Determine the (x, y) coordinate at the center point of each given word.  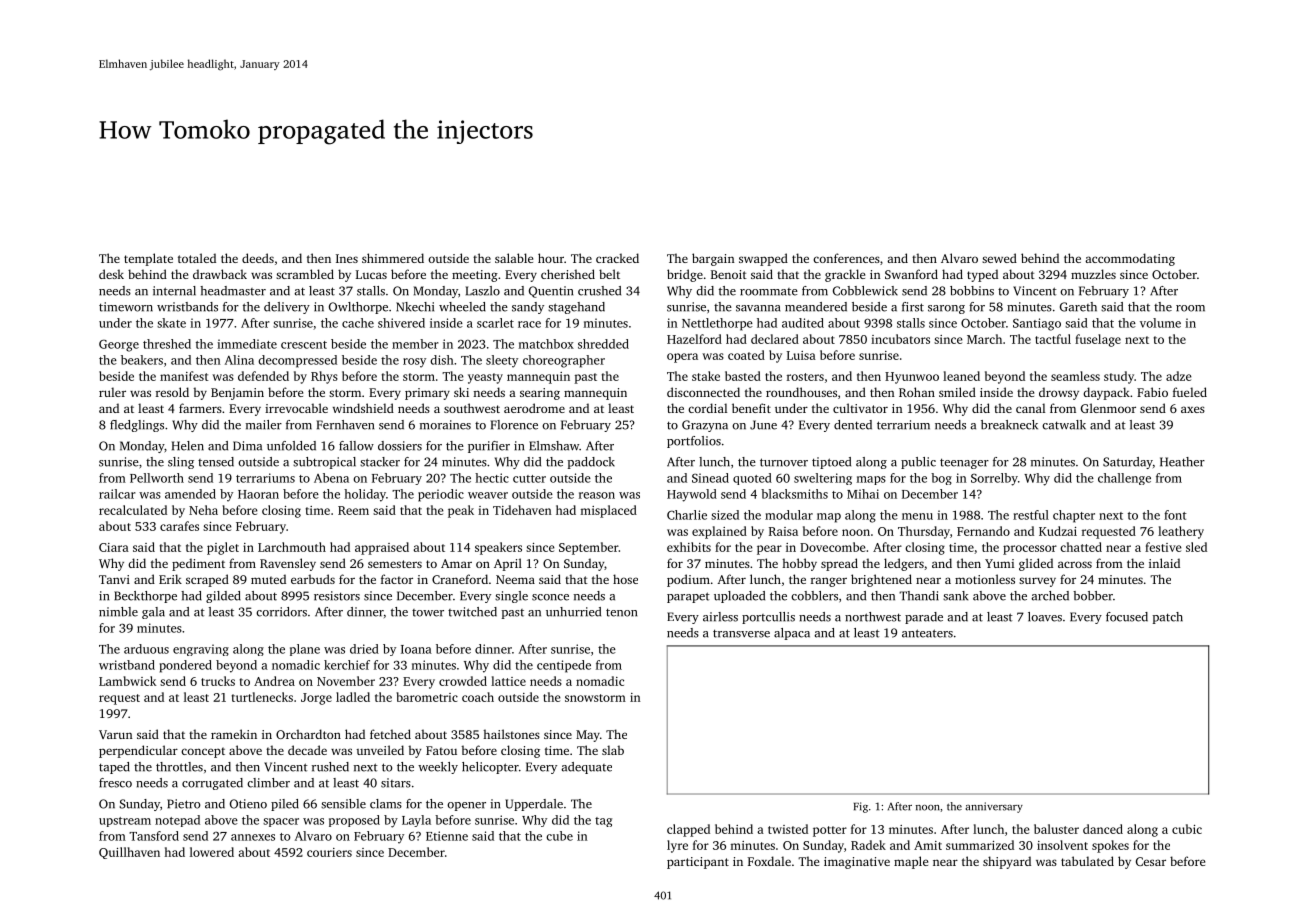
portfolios (694, 442)
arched (1050, 596)
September (589, 548)
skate (171, 323)
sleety (502, 361)
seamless (1075, 376)
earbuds (313, 579)
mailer (264, 425)
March (984, 339)
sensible (343, 804)
